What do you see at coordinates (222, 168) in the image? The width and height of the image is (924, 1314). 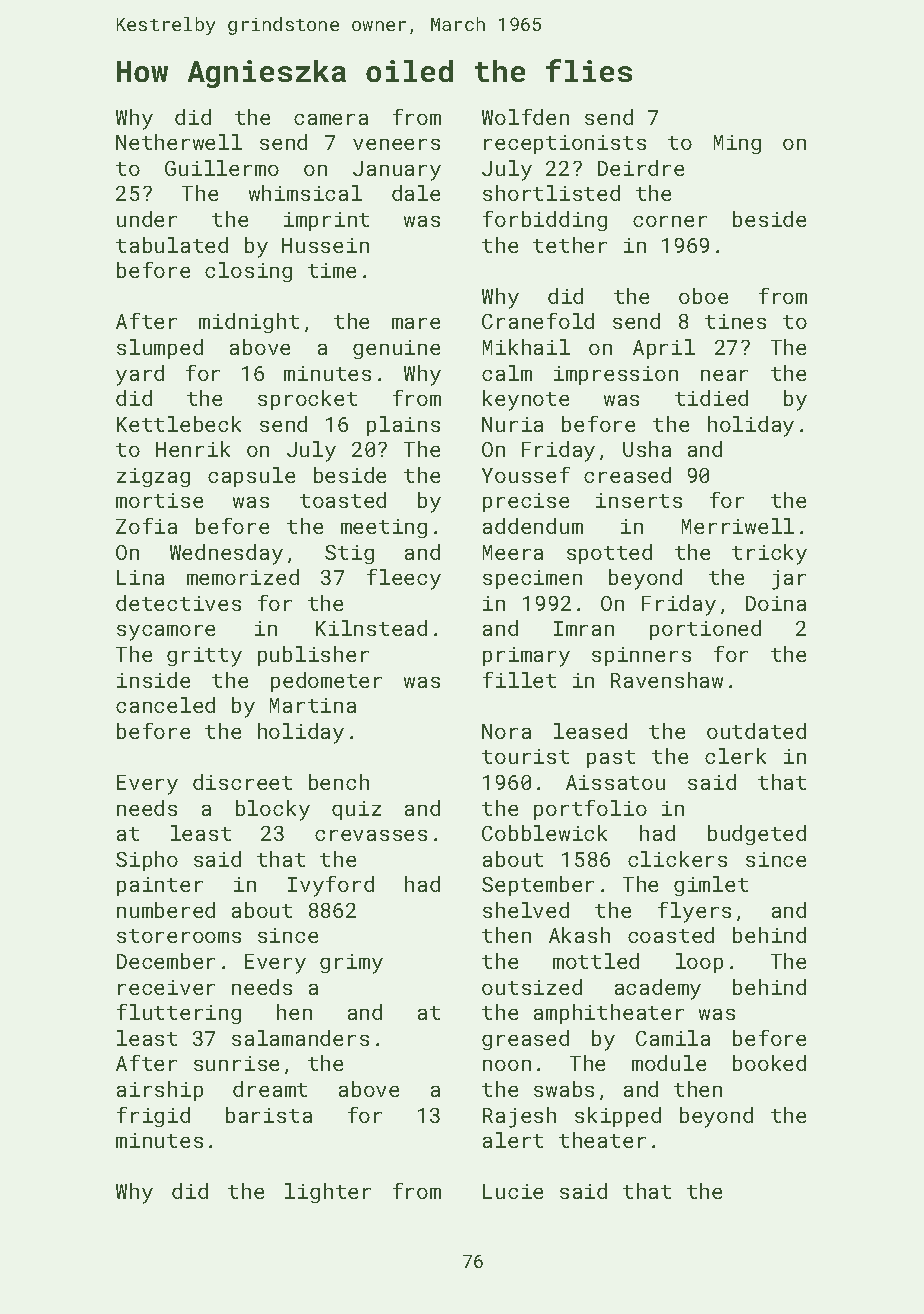 I see `Guillermo` at bounding box center [222, 168].
